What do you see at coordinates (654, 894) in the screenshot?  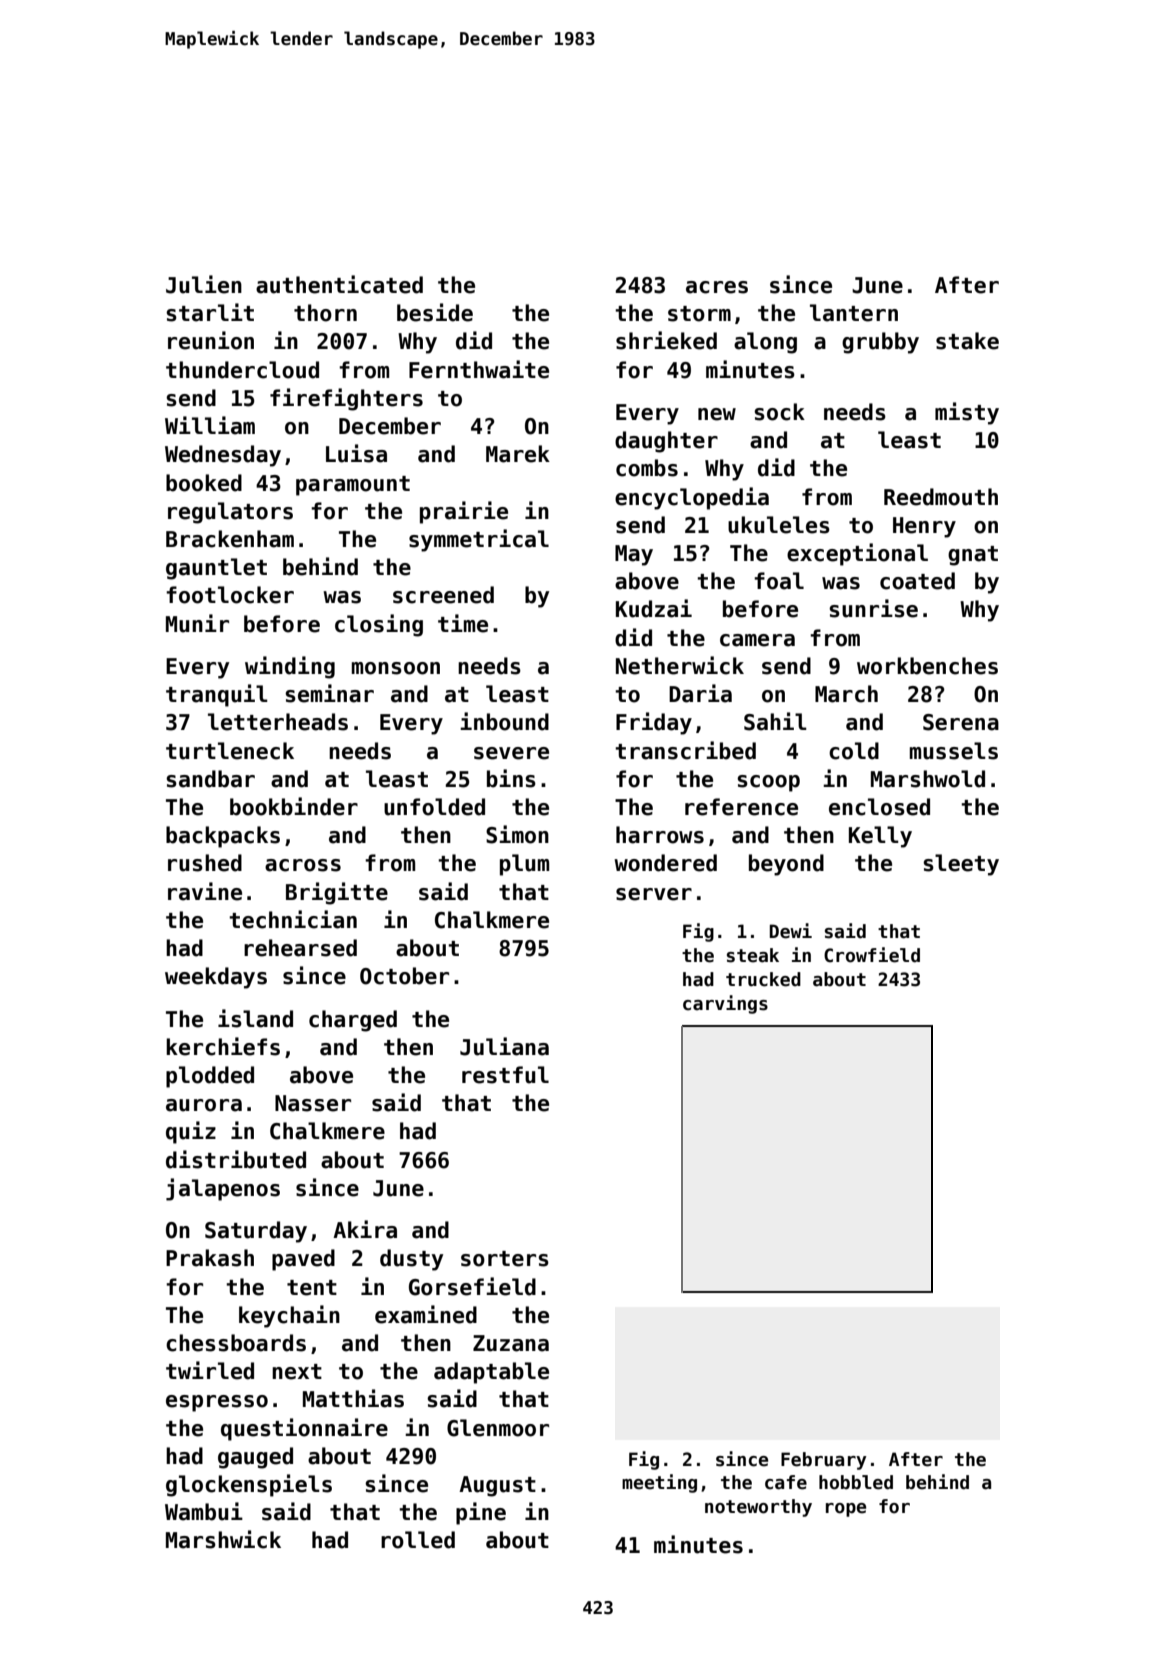 I see `server` at bounding box center [654, 894].
